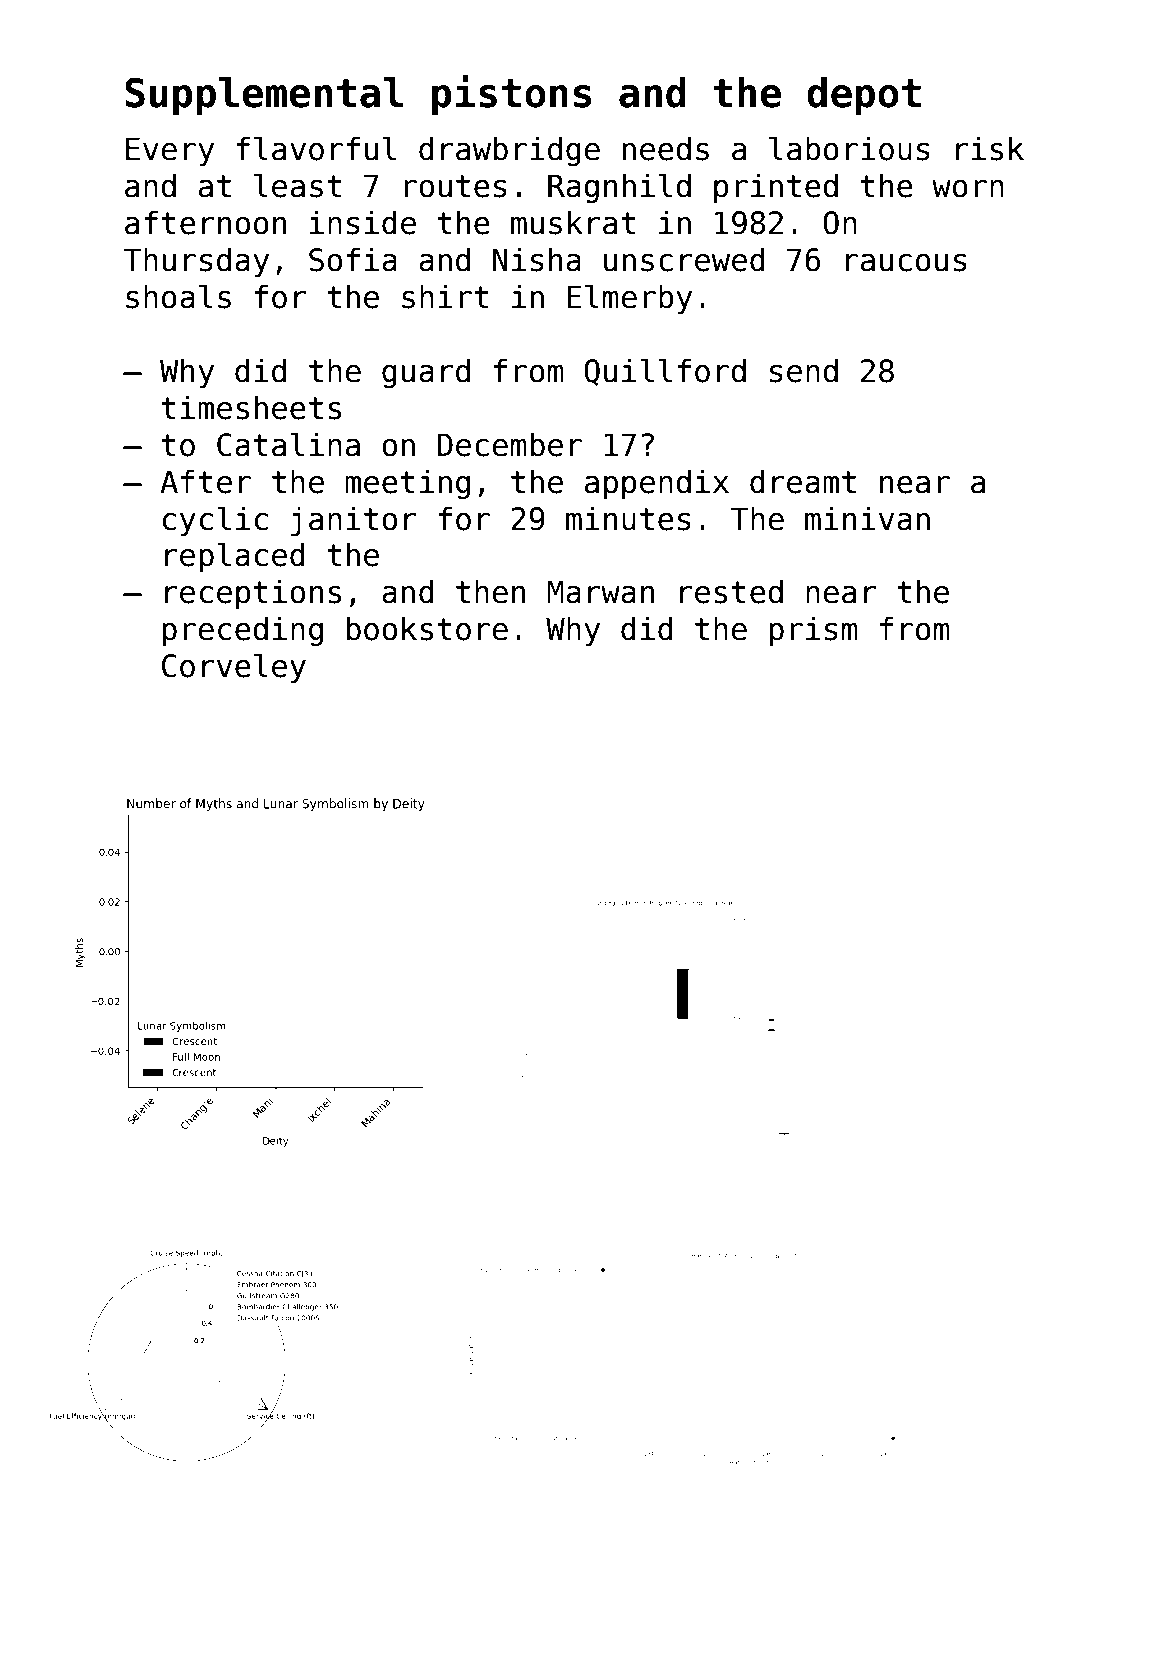 The width and height of the screenshot is (1165, 1654). What do you see at coordinates (990, 148) in the screenshot?
I see `risk` at bounding box center [990, 148].
